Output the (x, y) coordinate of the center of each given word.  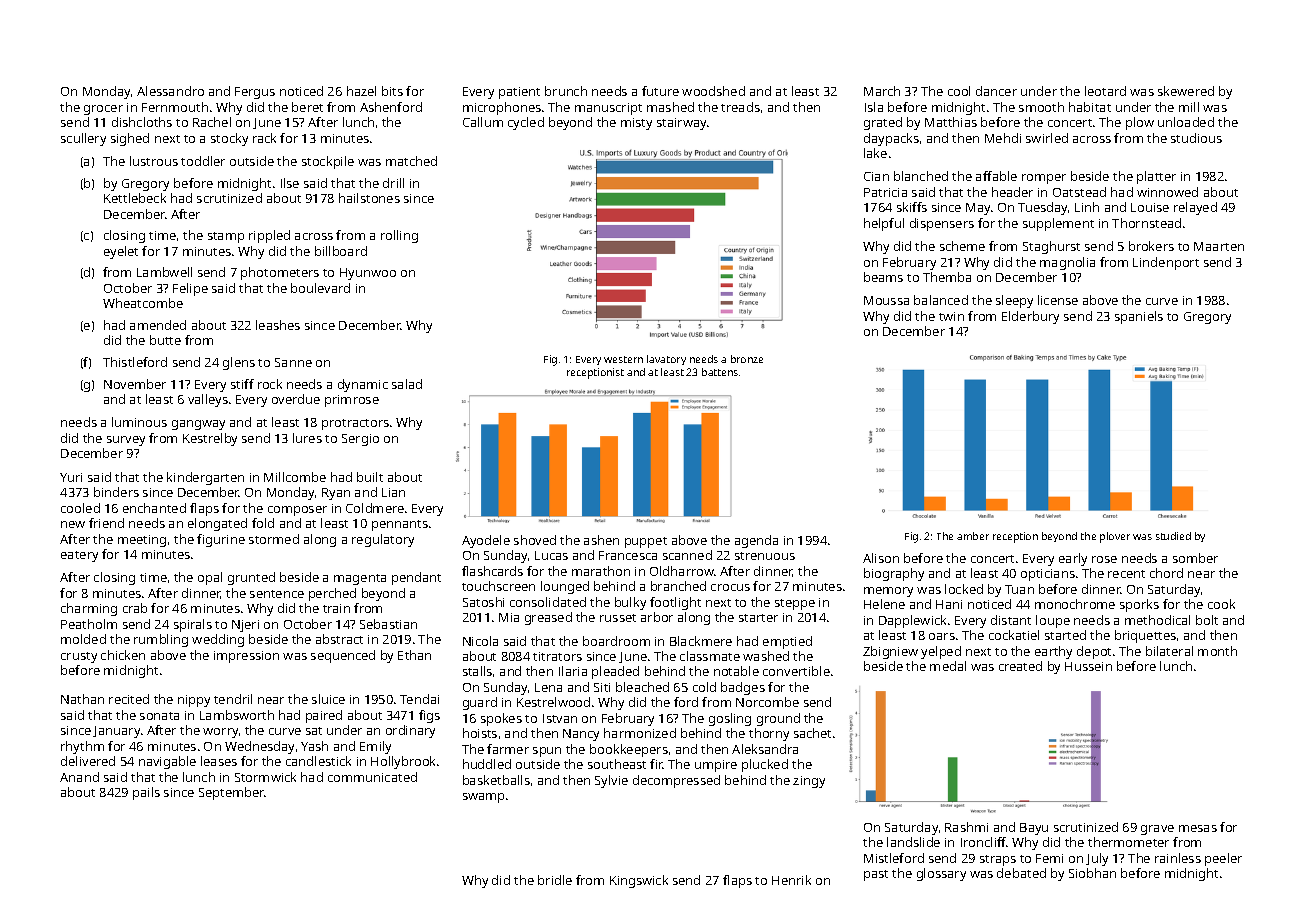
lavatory (666, 360)
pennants (400, 525)
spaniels (1139, 317)
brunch (566, 91)
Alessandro (170, 91)
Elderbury (1030, 317)
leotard (1105, 91)
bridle (555, 880)
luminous (139, 422)
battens (720, 372)
